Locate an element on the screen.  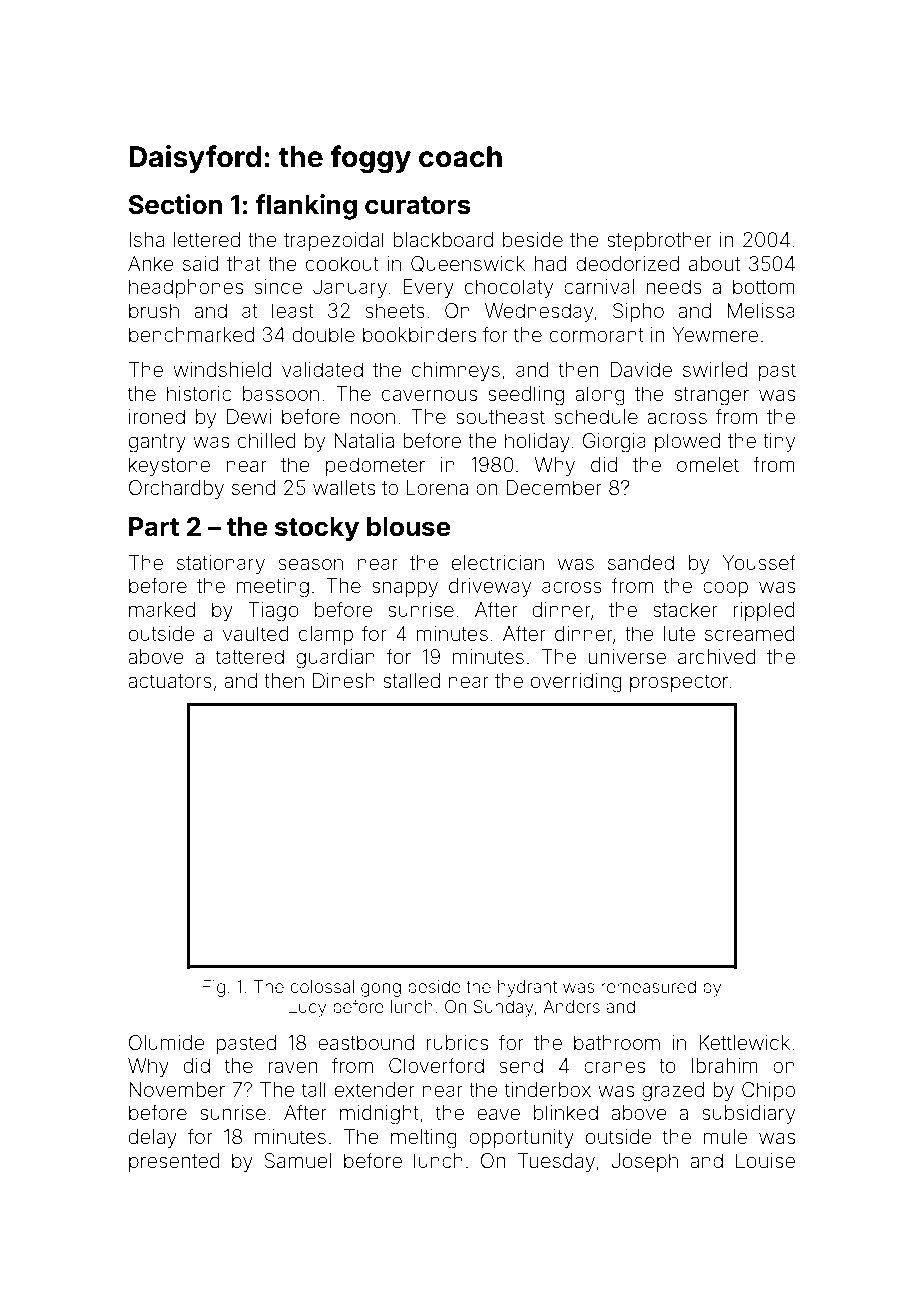
blackboard is located at coordinates (443, 239).
